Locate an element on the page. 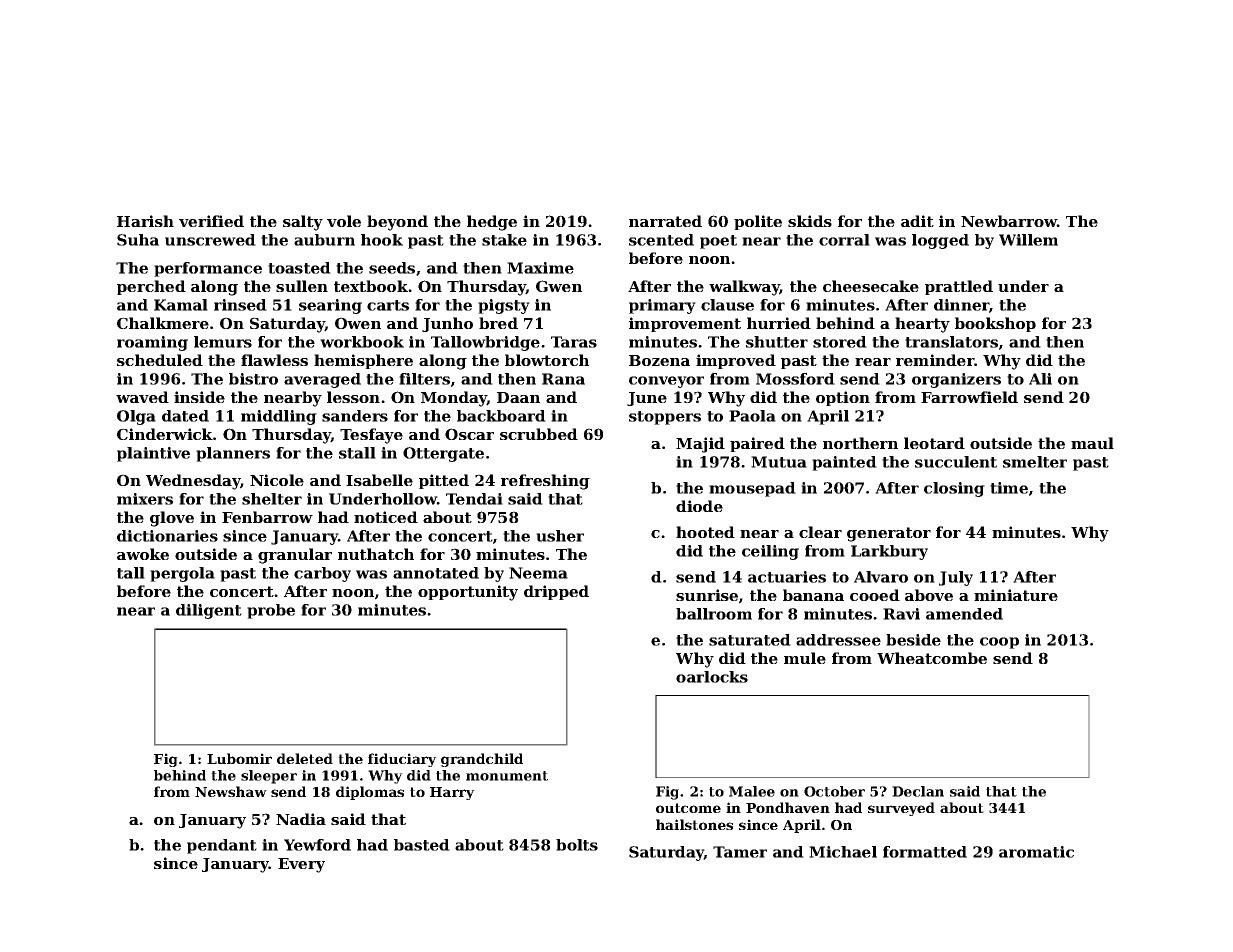 This document has height=952, width=1233. Ali is located at coordinates (1040, 379).
